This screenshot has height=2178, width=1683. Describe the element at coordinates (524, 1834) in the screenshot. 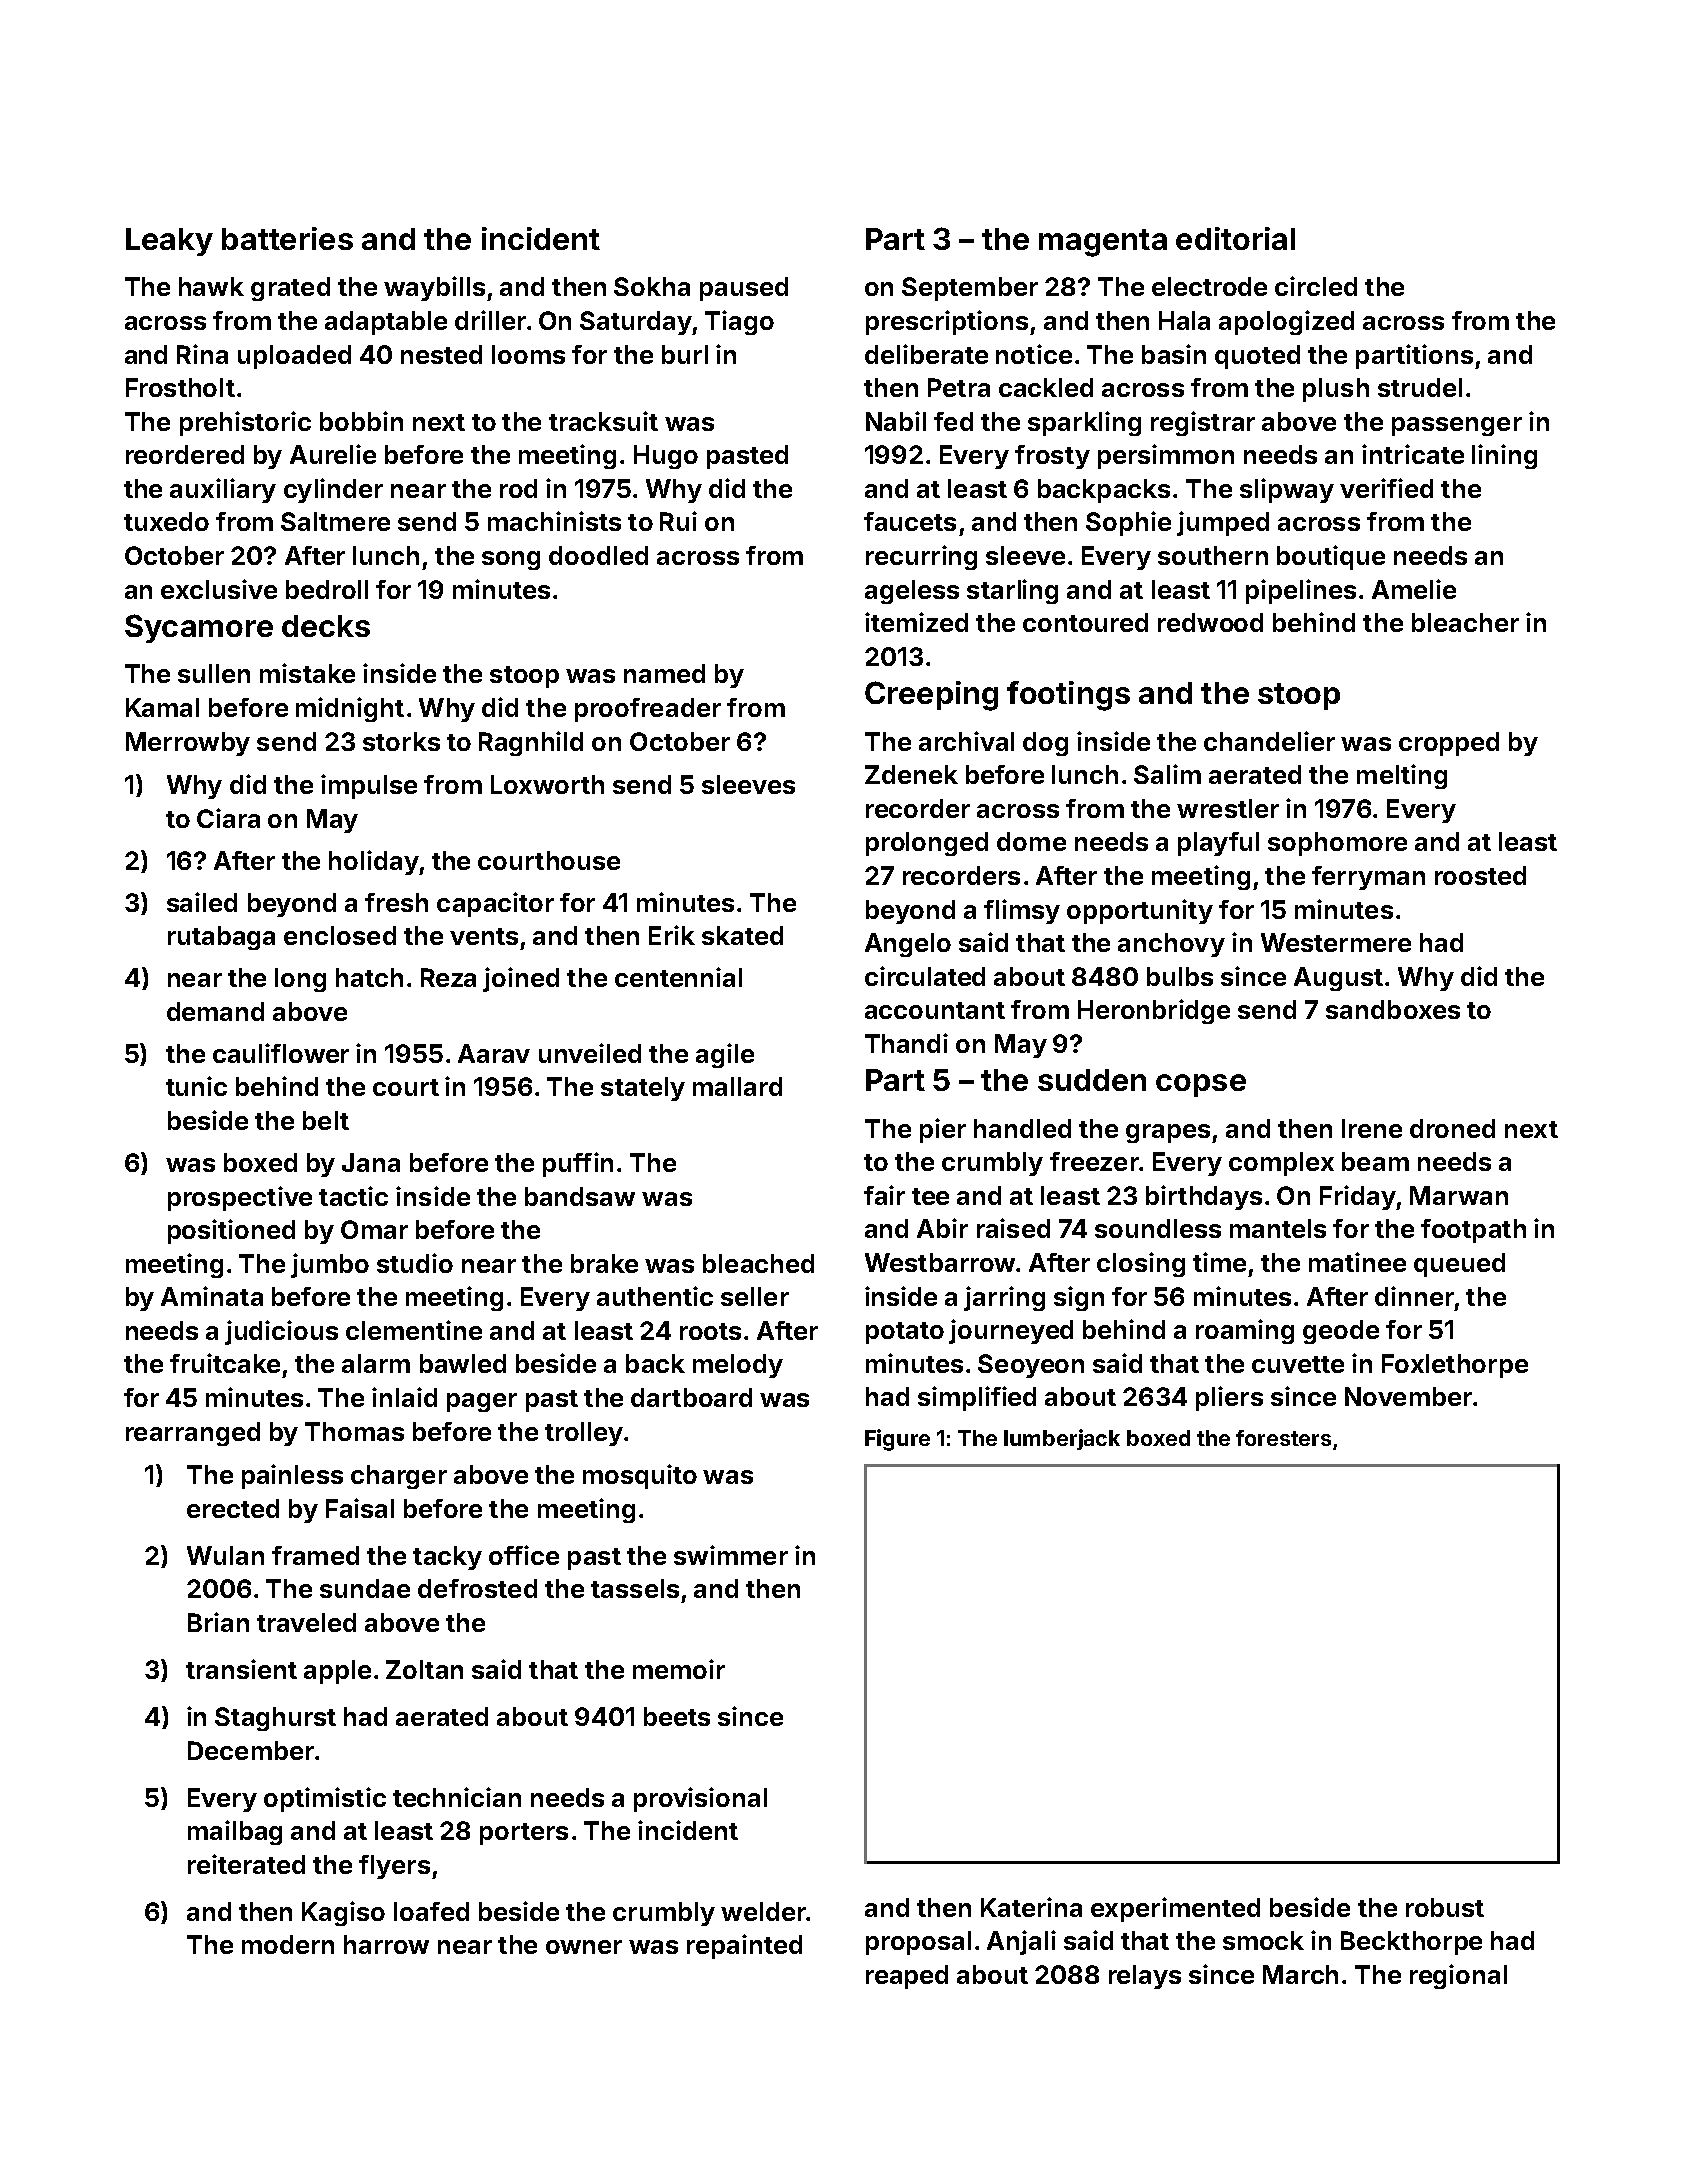

I see `porters` at that location.
